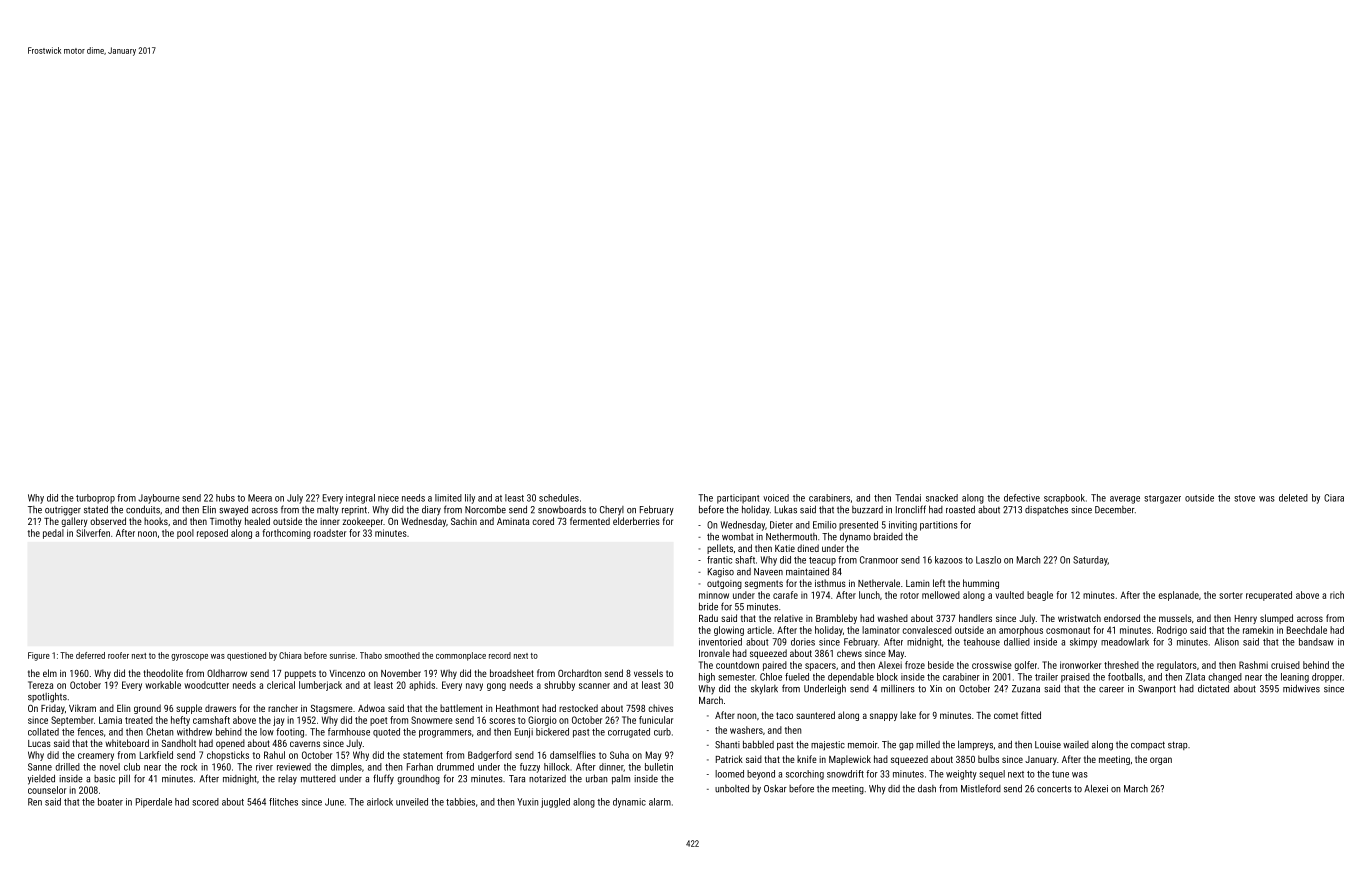 The image size is (1372, 887). What do you see at coordinates (330, 533) in the screenshot?
I see `roadster` at bounding box center [330, 533].
